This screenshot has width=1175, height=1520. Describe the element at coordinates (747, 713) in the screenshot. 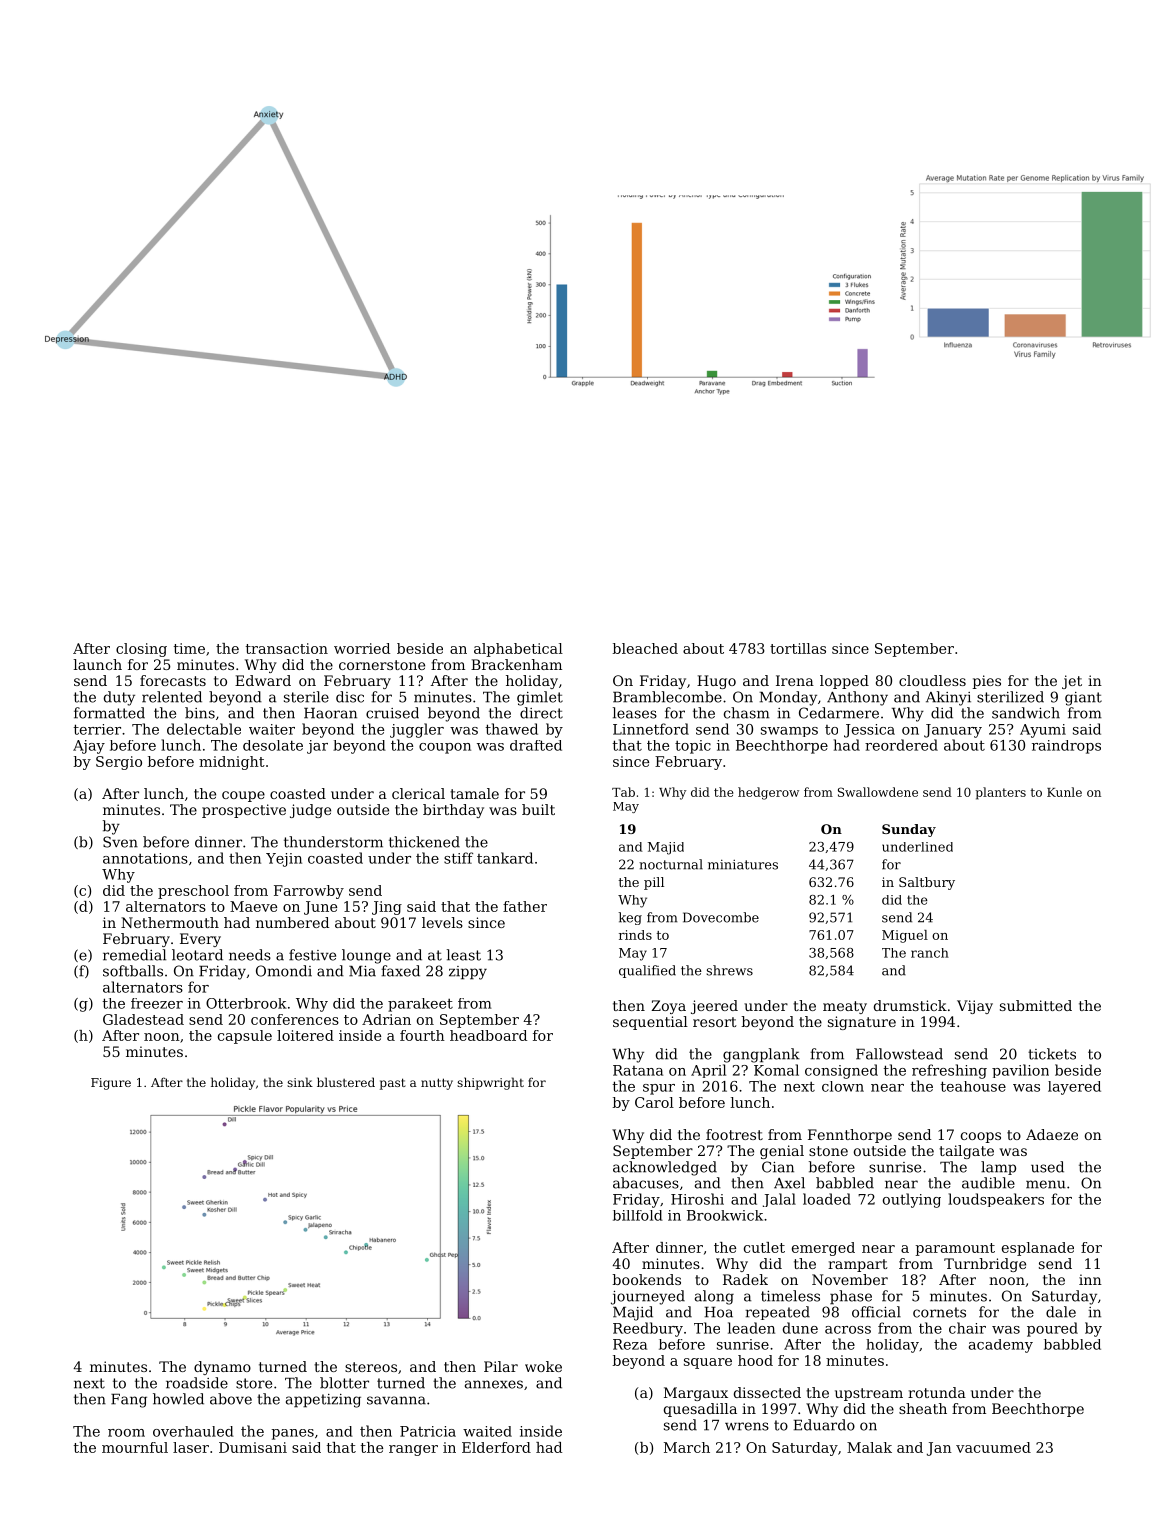

I see `chasm` at that location.
